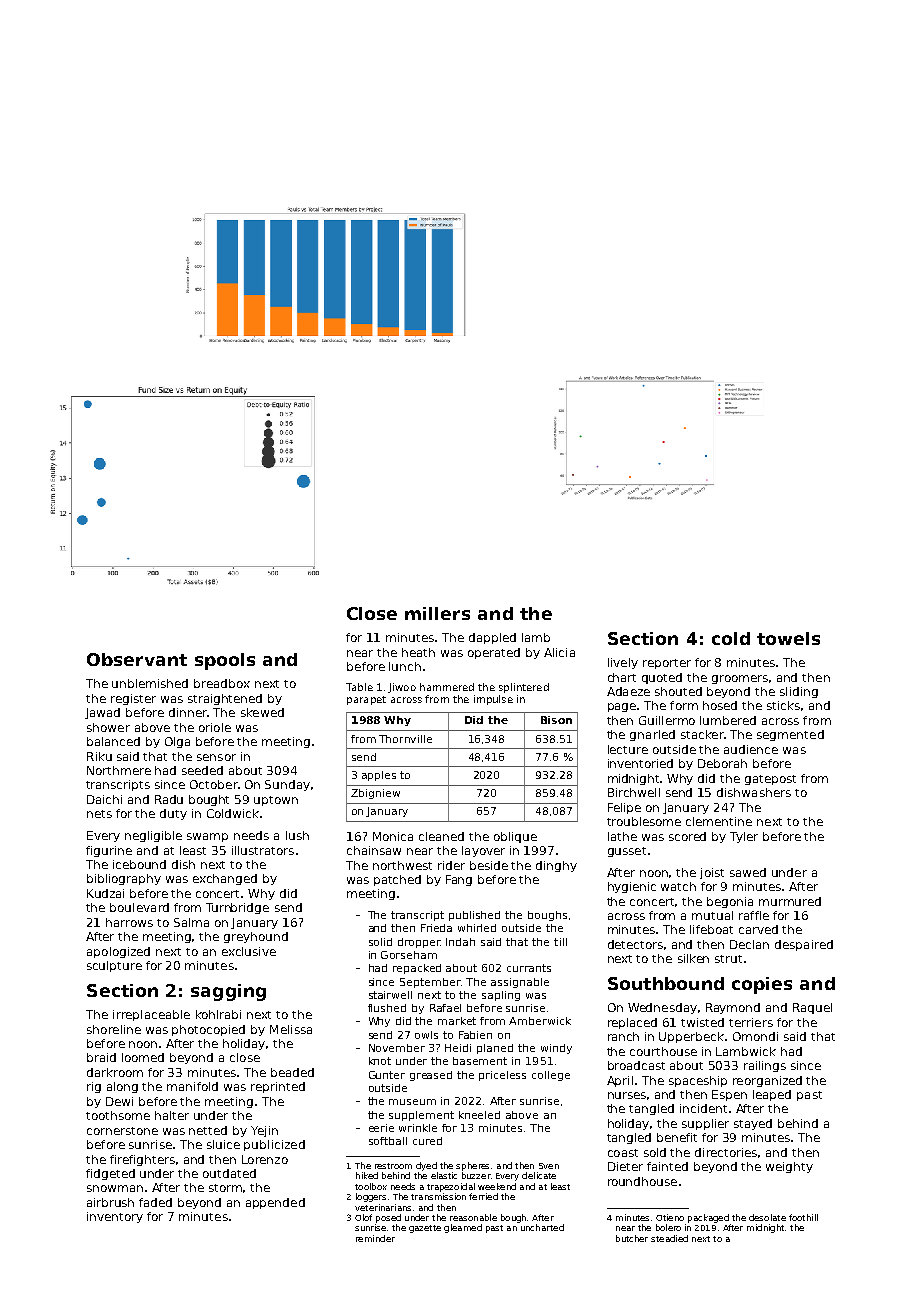  What do you see at coordinates (137, 659) in the document?
I see `Observant` at bounding box center [137, 659].
